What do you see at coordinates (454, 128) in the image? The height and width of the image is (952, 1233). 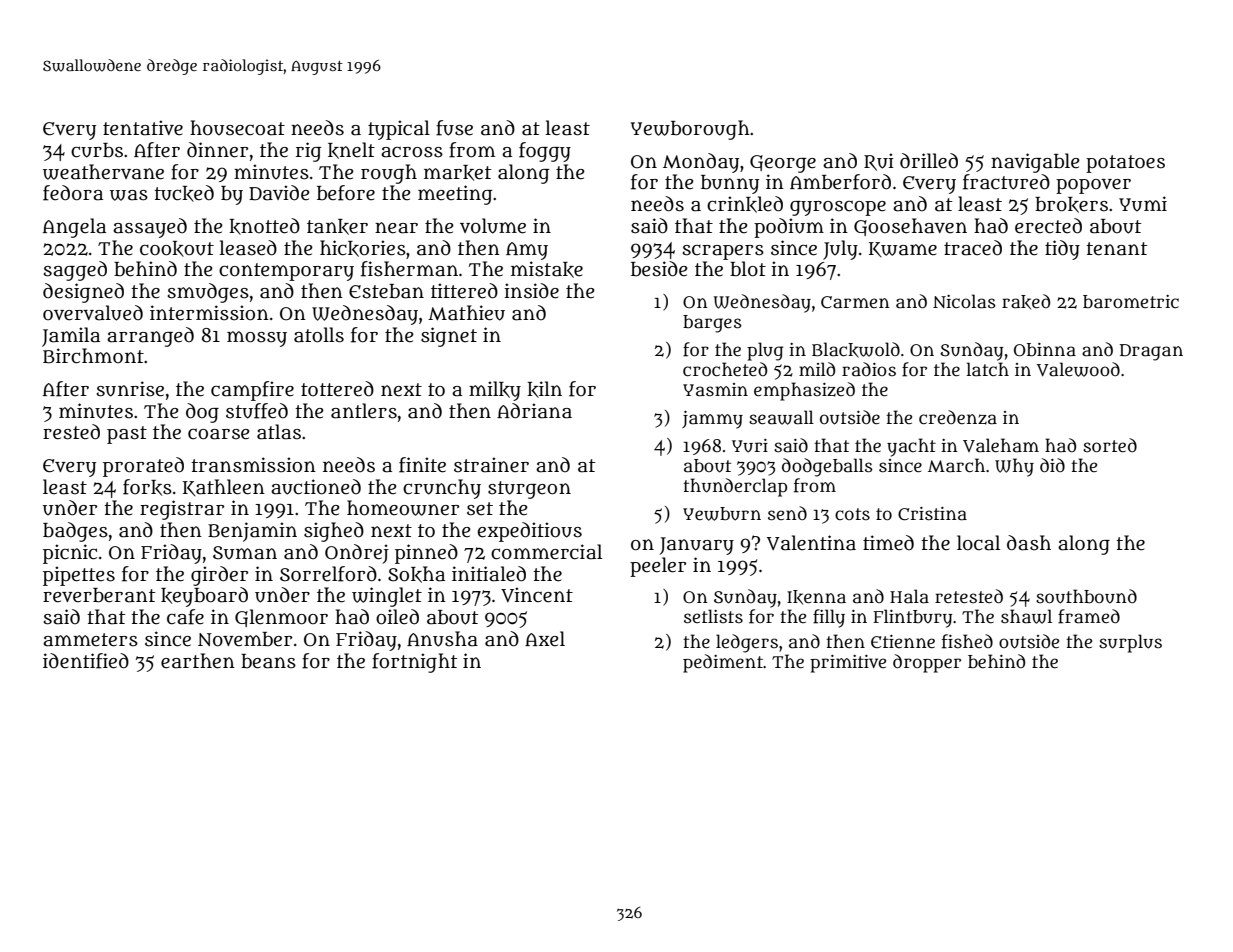 I see `fuse` at bounding box center [454, 128].
